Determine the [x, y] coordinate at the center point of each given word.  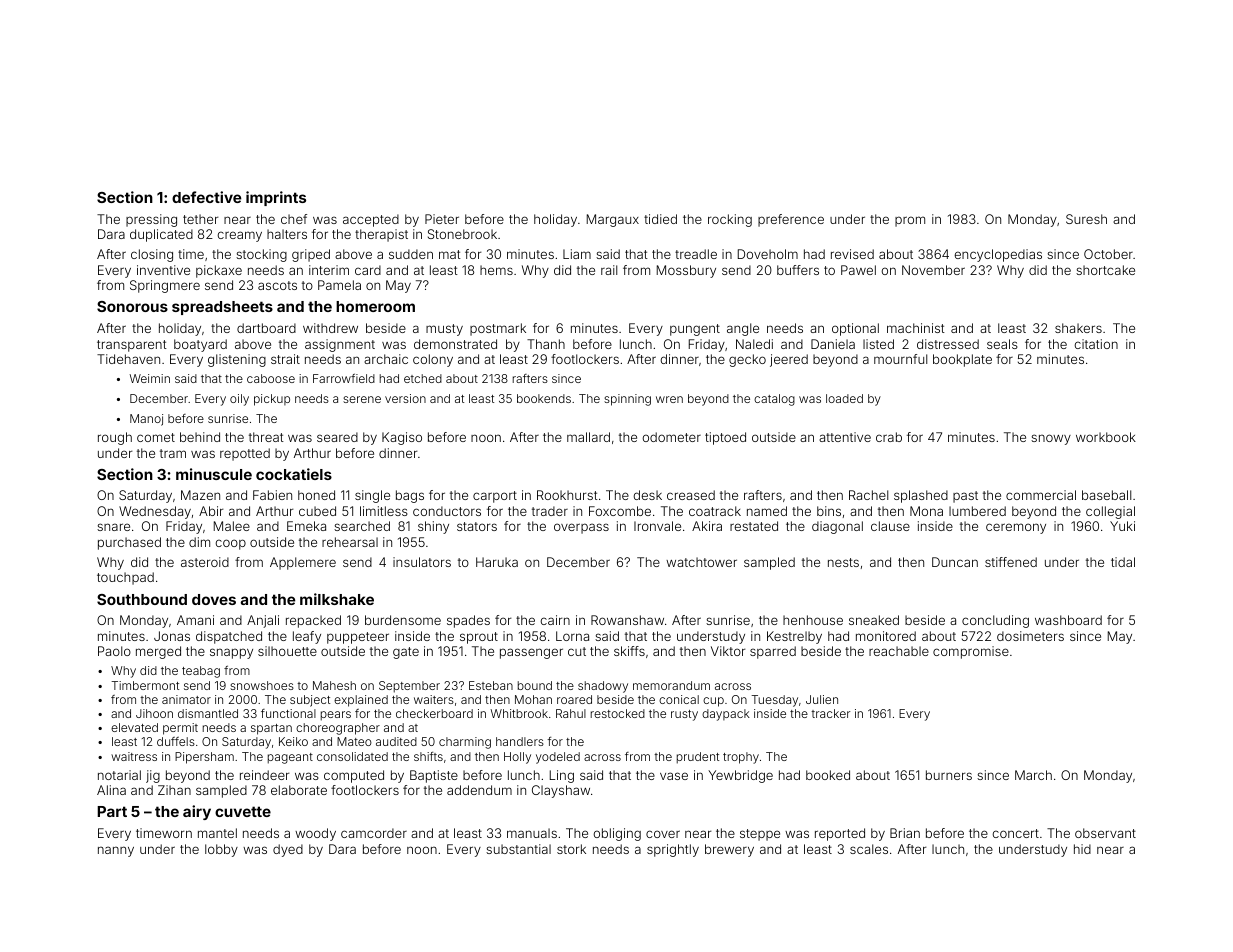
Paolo [114, 651]
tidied [660, 219]
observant [1105, 833]
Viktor [728, 651]
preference [791, 220]
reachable [899, 651]
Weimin [149, 378]
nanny [116, 851]
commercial [1041, 495]
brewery [729, 850]
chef [294, 219]
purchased [129, 543]
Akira [707, 526]
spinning [627, 400]
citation [1096, 344]
